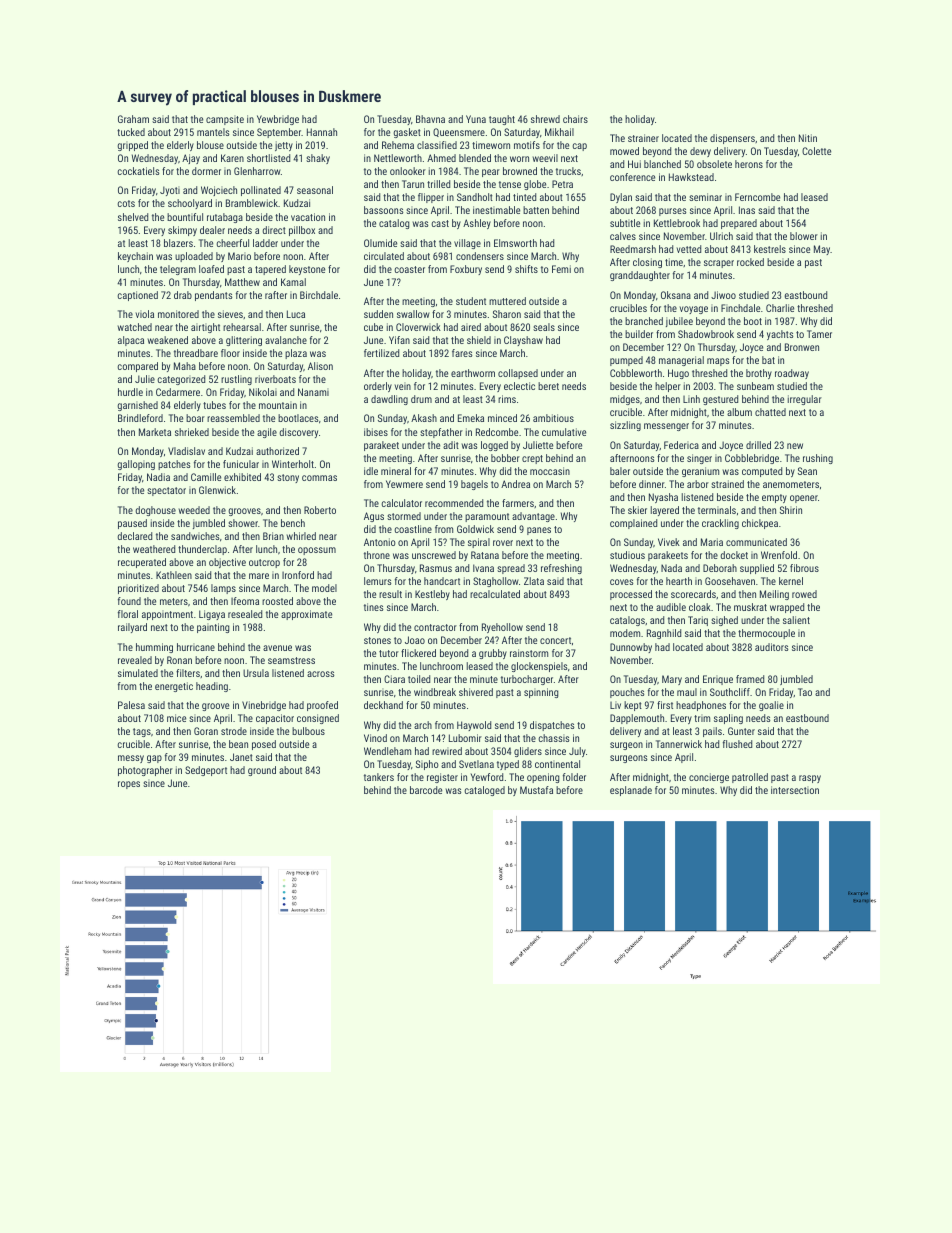  What do you see at coordinates (195, 536) in the screenshot?
I see `sandwiches` at bounding box center [195, 536].
